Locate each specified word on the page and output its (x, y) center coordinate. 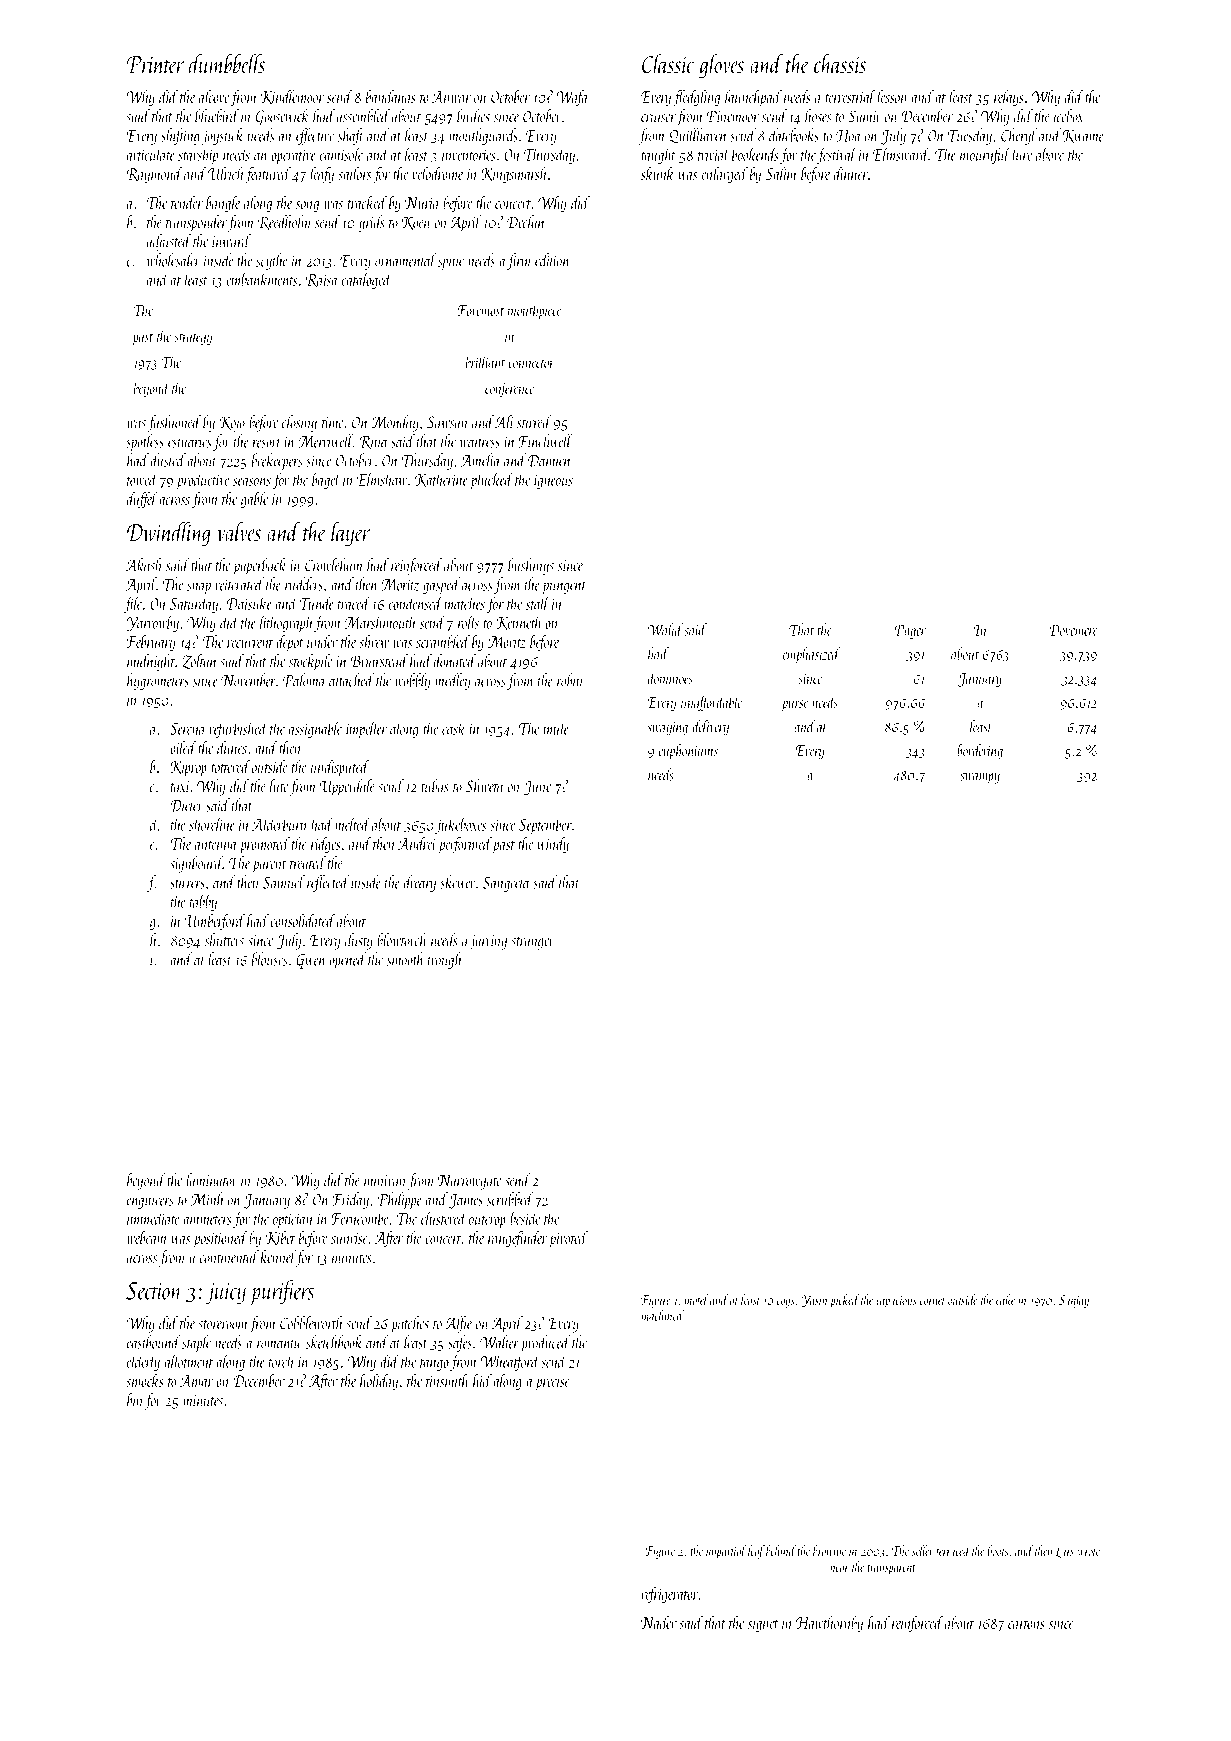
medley (452, 681)
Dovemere (1073, 630)
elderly (143, 1362)
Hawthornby (829, 1624)
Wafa (572, 98)
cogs (785, 1303)
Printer (155, 65)
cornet (932, 1301)
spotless (145, 442)
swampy (980, 778)
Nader (659, 1622)
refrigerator (670, 1595)
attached (351, 680)
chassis (840, 64)
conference (509, 389)
